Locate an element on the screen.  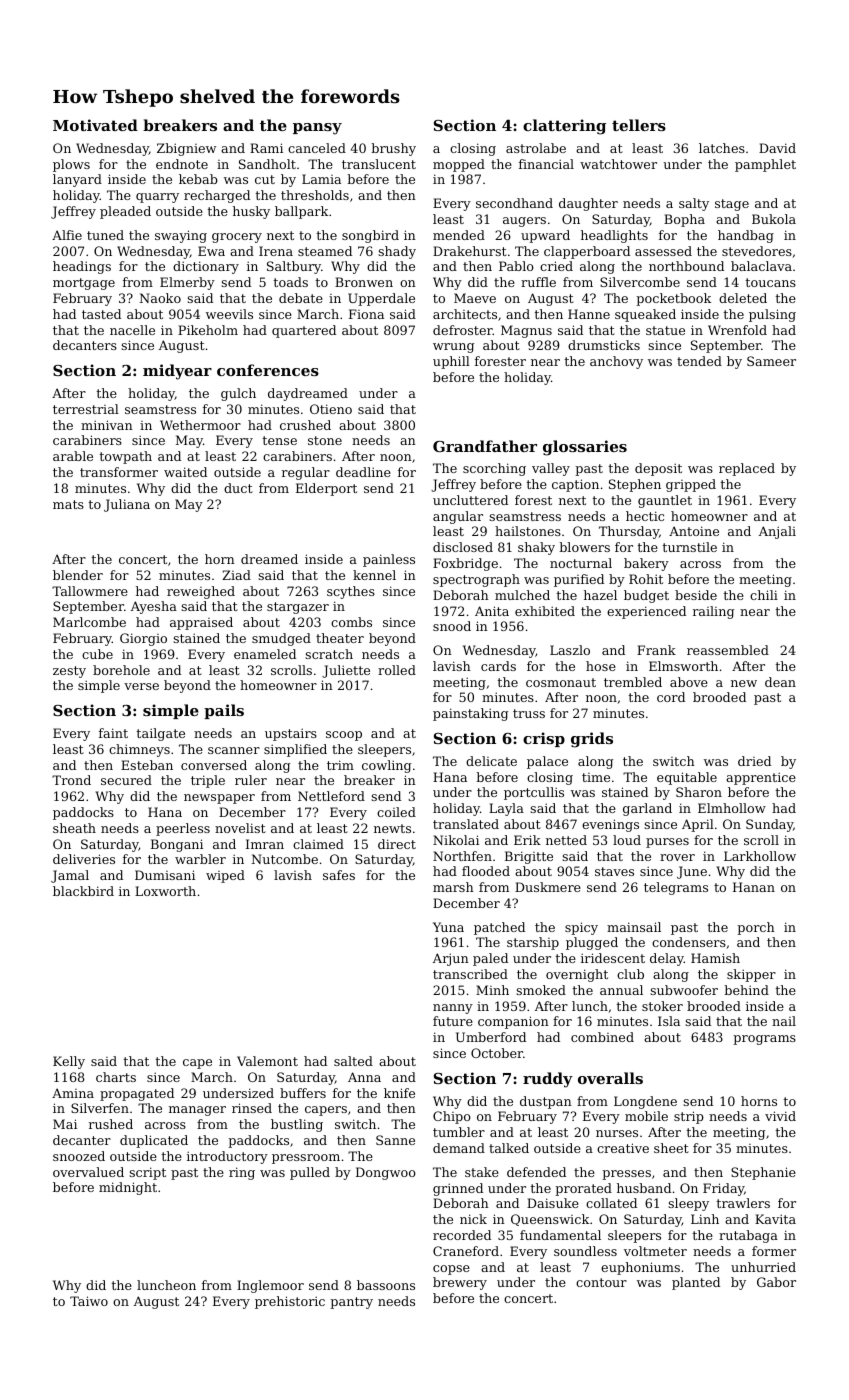
pansy is located at coordinates (317, 129).
